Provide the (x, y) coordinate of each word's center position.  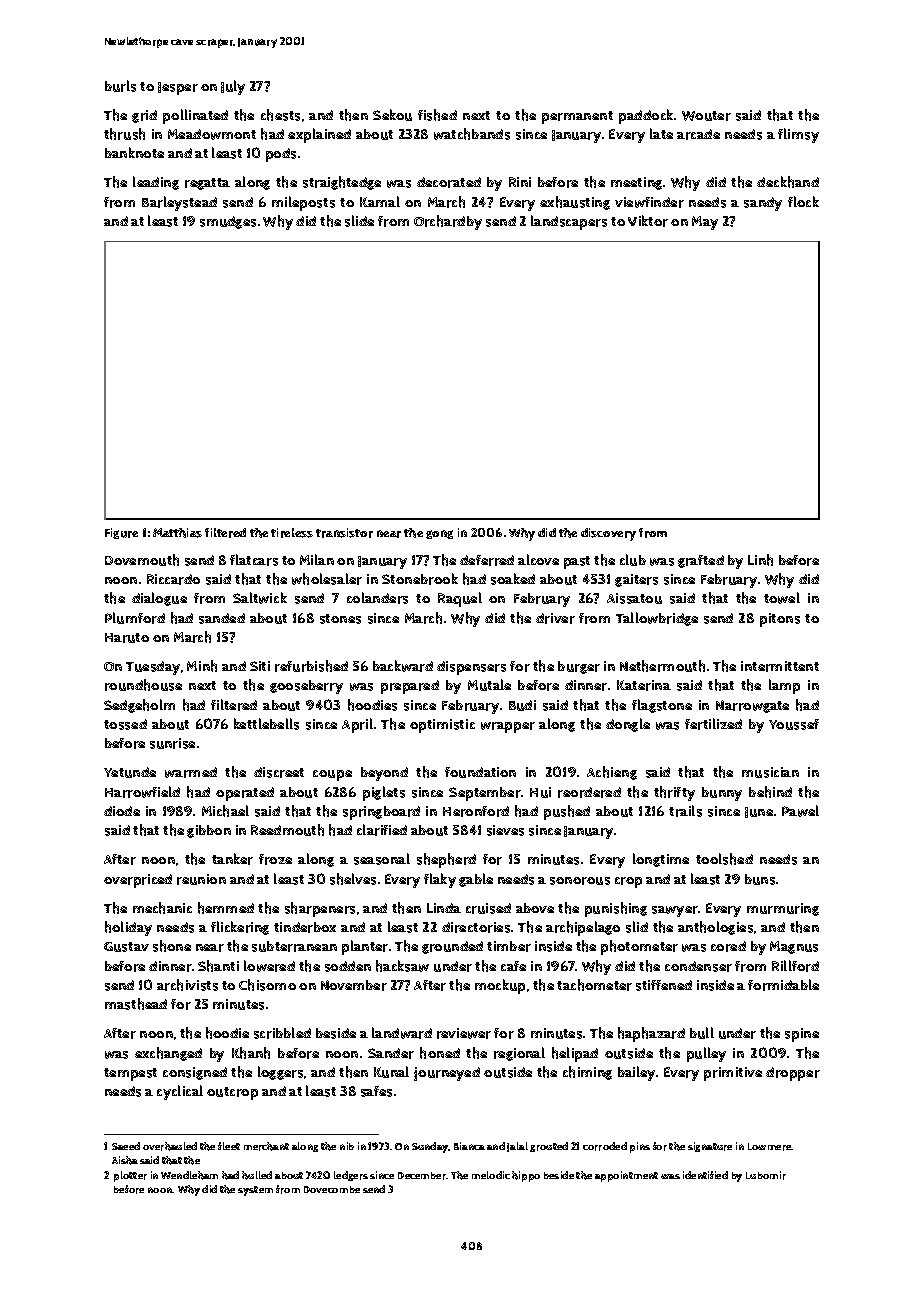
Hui (540, 792)
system (255, 1191)
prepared (410, 687)
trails (685, 811)
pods (281, 155)
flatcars (254, 560)
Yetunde (130, 772)
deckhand (788, 182)
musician (770, 772)
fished (437, 115)
